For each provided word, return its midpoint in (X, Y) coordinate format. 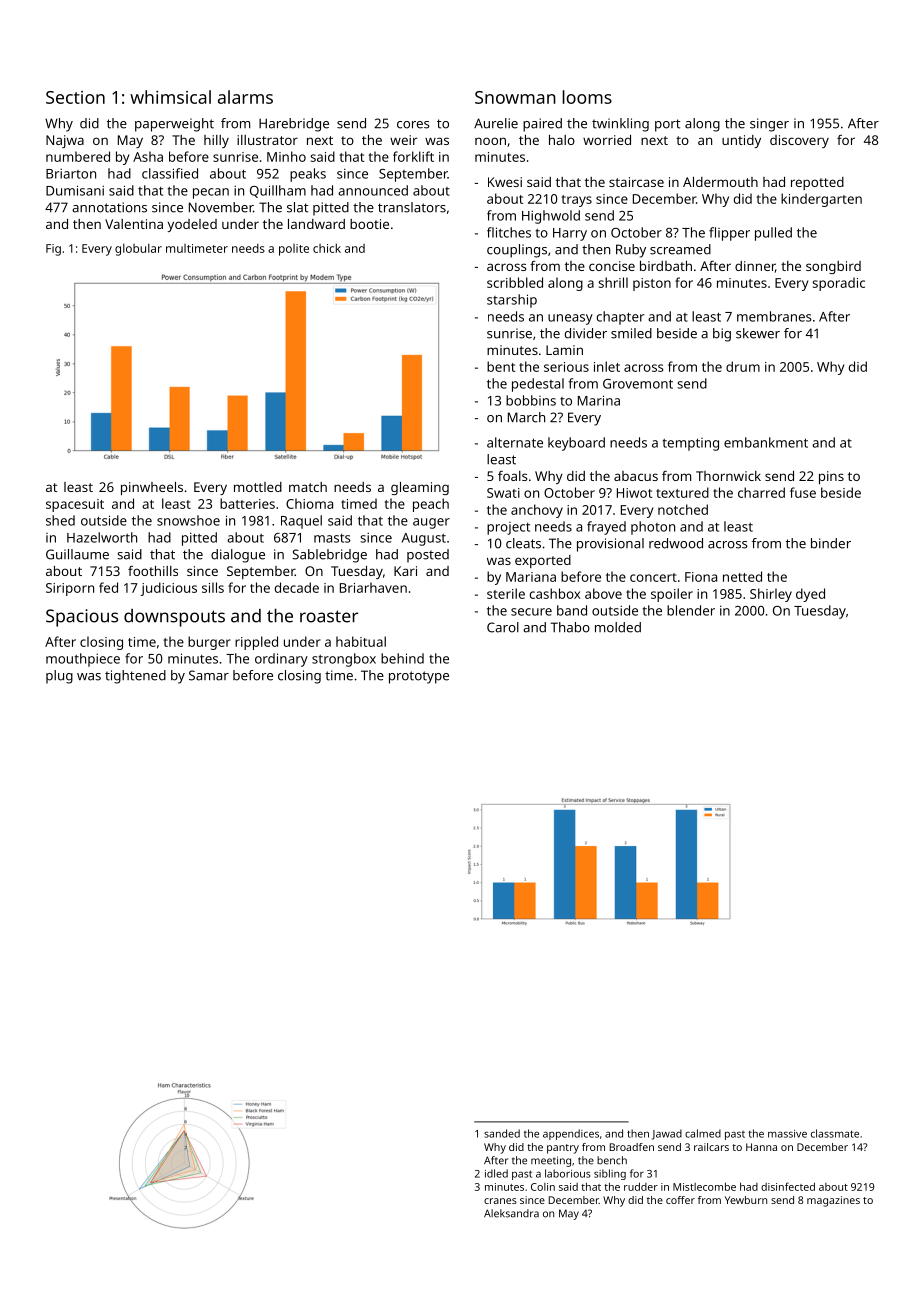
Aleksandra (511, 1213)
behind (402, 658)
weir (403, 140)
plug (59, 677)
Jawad (667, 1134)
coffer (680, 1200)
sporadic (838, 284)
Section (75, 97)
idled (496, 1173)
